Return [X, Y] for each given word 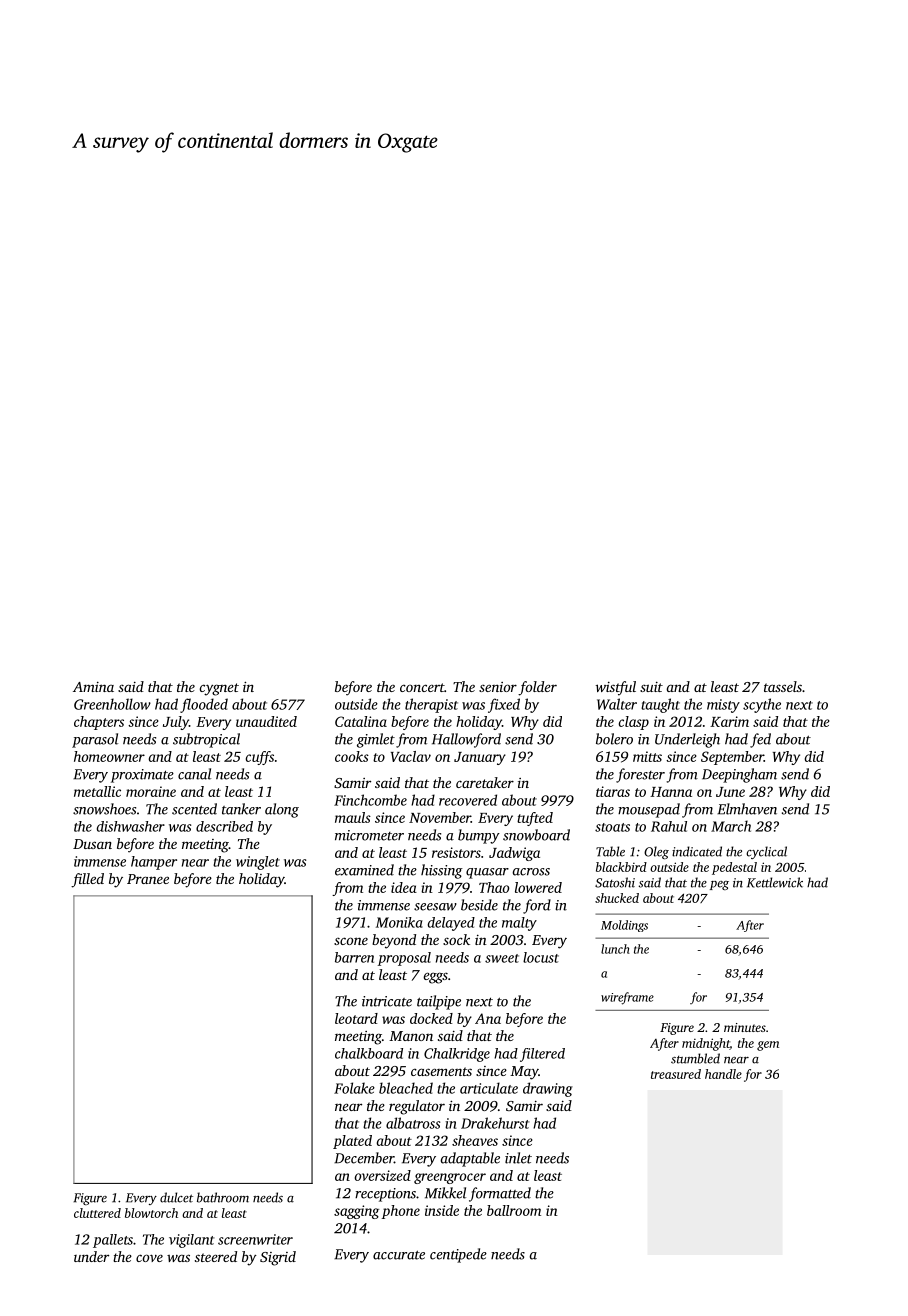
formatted [500, 1194]
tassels [783, 686]
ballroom [514, 1210]
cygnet [219, 689]
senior [498, 687]
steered [216, 1256]
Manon [411, 1036]
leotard [356, 1018]
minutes [745, 1027]
